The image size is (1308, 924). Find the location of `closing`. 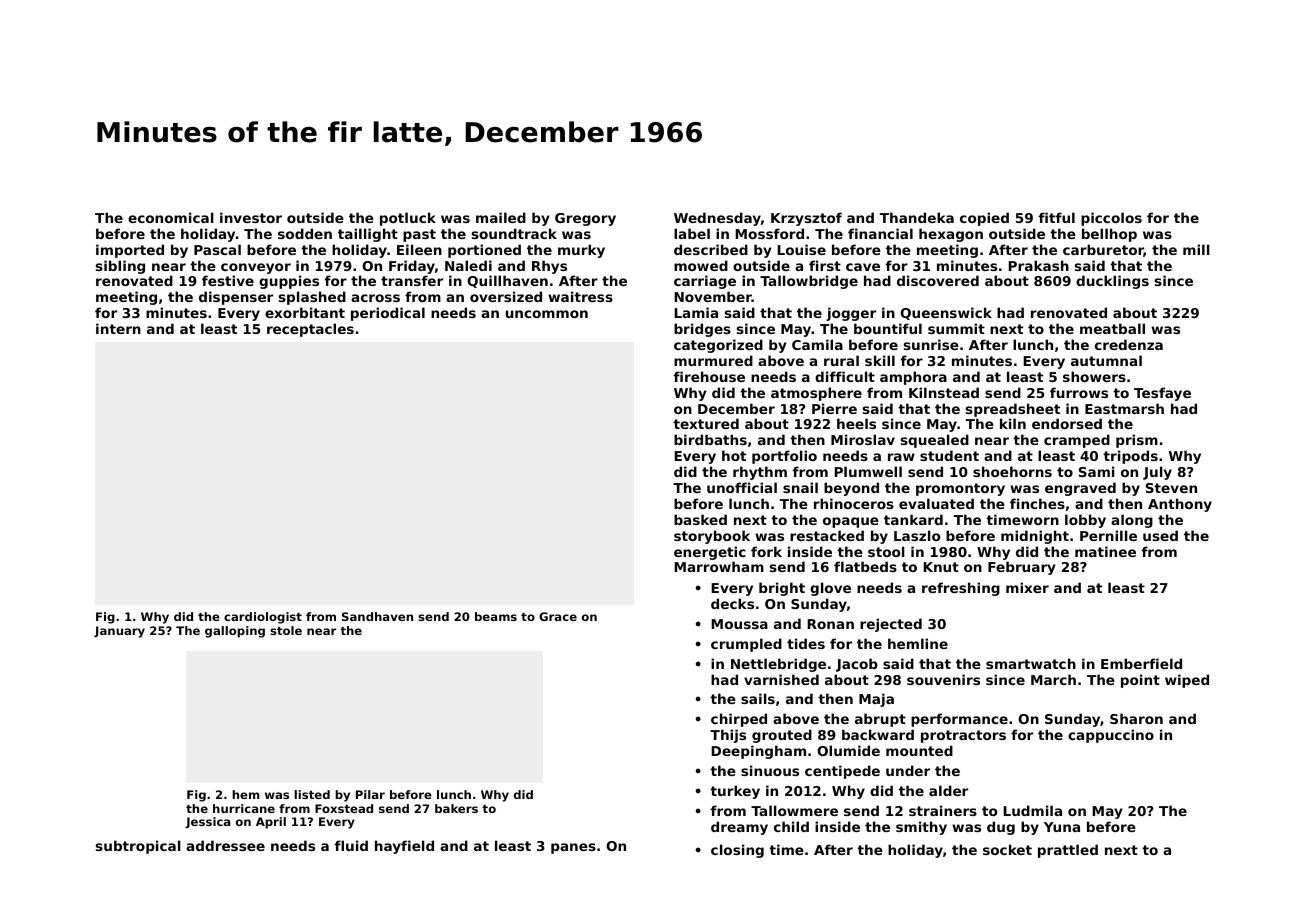

closing is located at coordinates (737, 851).
